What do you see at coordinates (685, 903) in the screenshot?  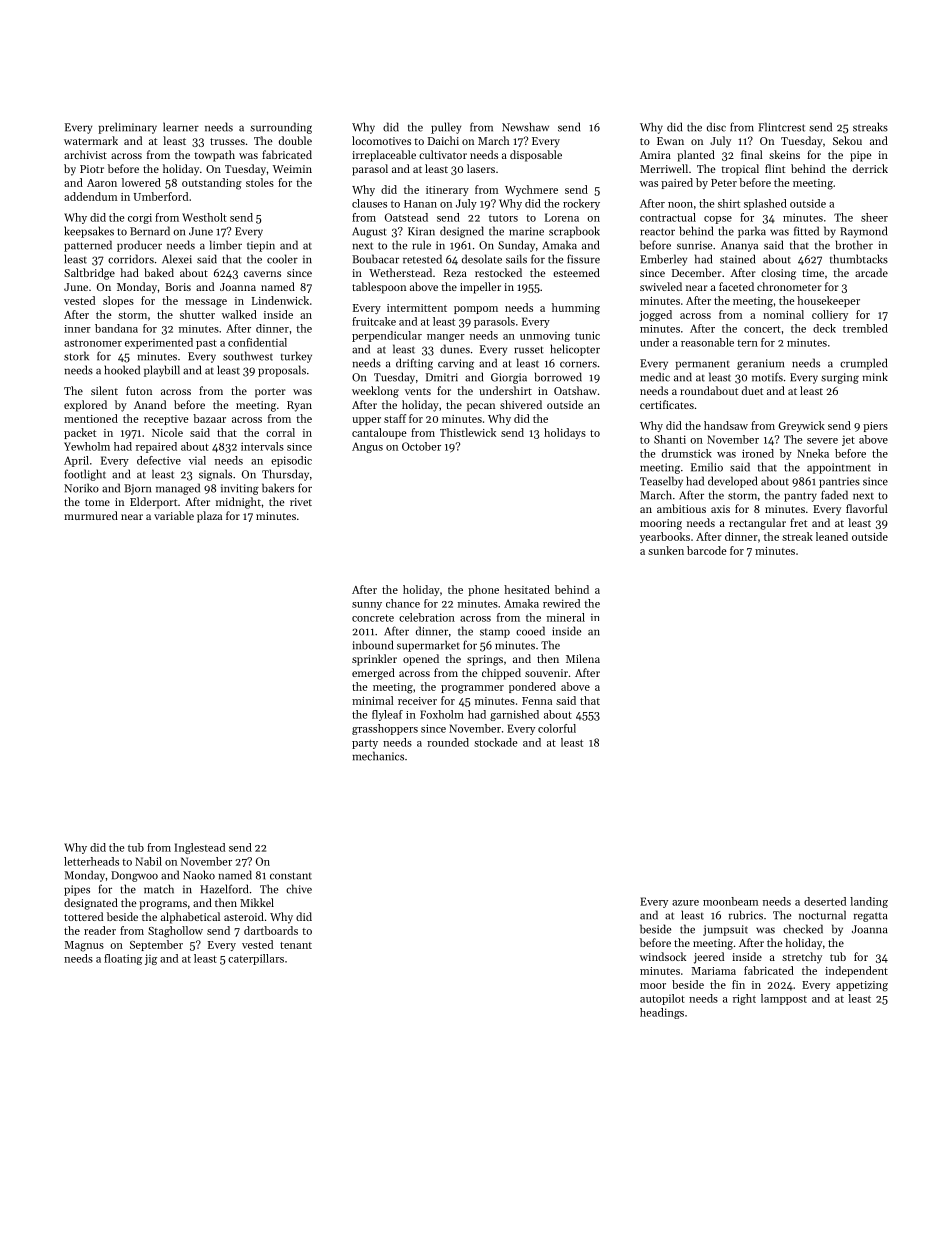 I see `azure` at bounding box center [685, 903].
